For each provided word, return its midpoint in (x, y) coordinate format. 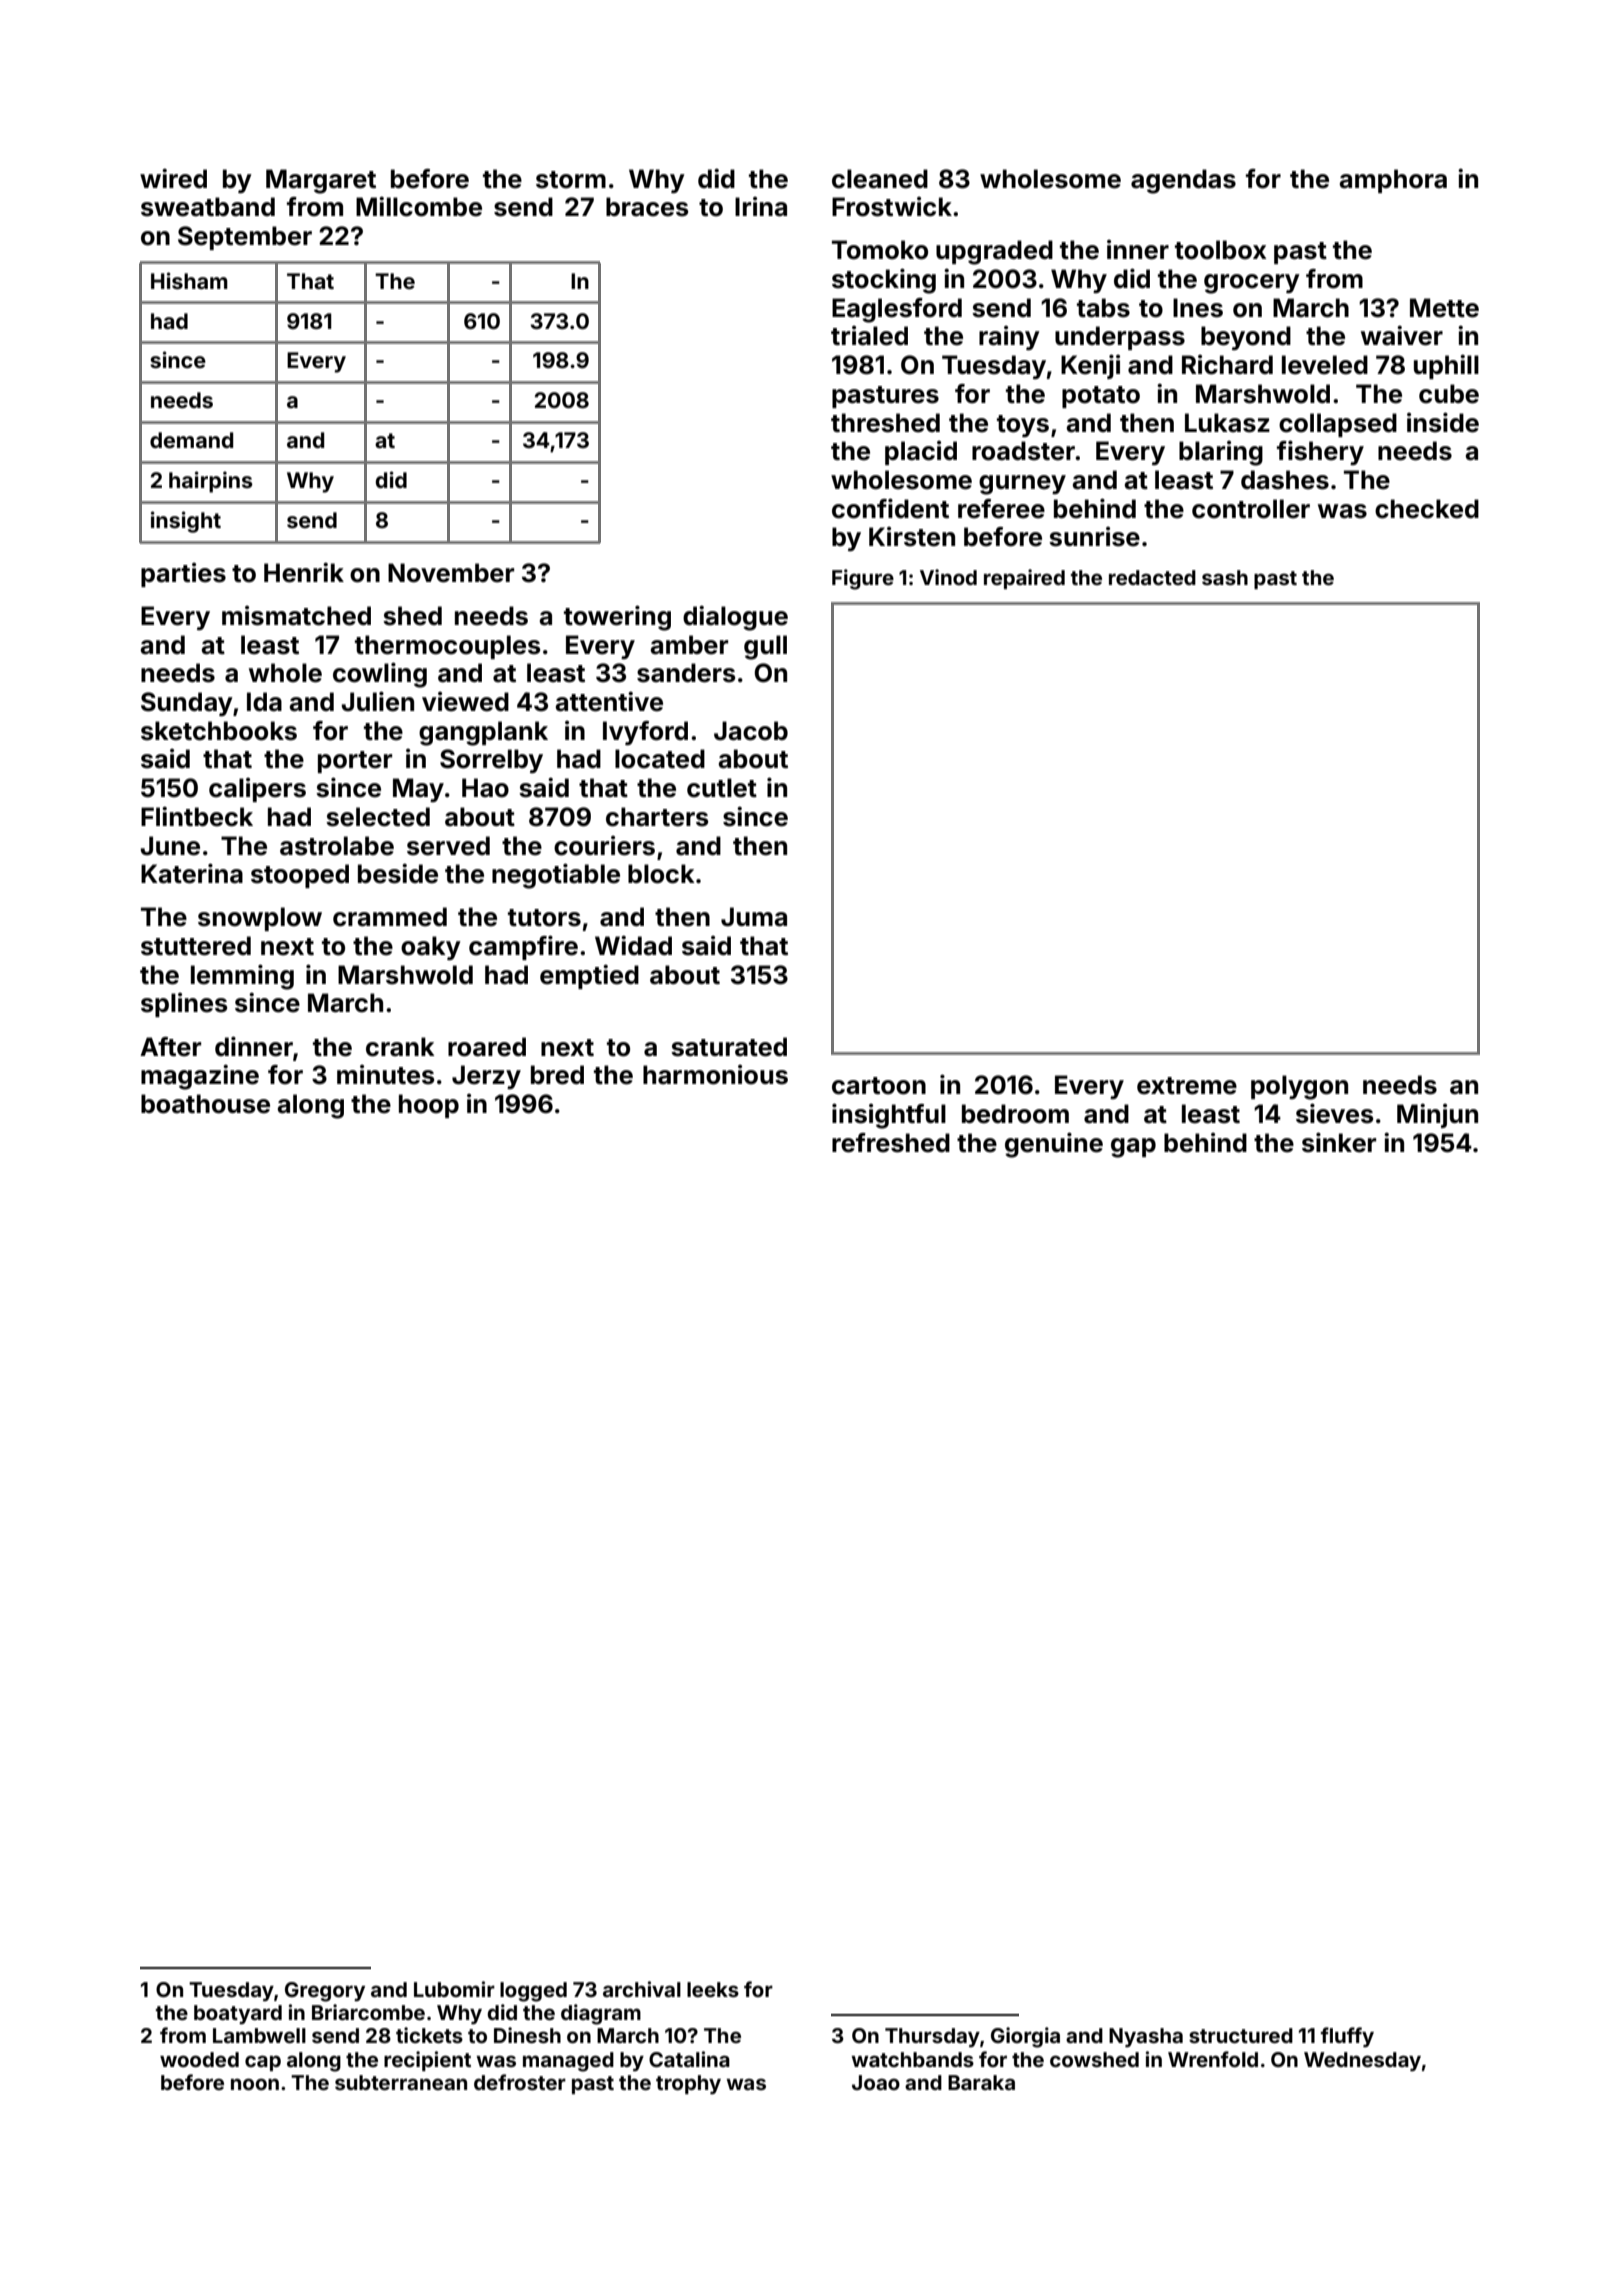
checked (1427, 509)
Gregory (325, 1992)
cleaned (880, 179)
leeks (713, 1989)
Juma (754, 917)
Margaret (321, 181)
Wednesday (1362, 2061)
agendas (1183, 181)
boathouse (205, 1104)
